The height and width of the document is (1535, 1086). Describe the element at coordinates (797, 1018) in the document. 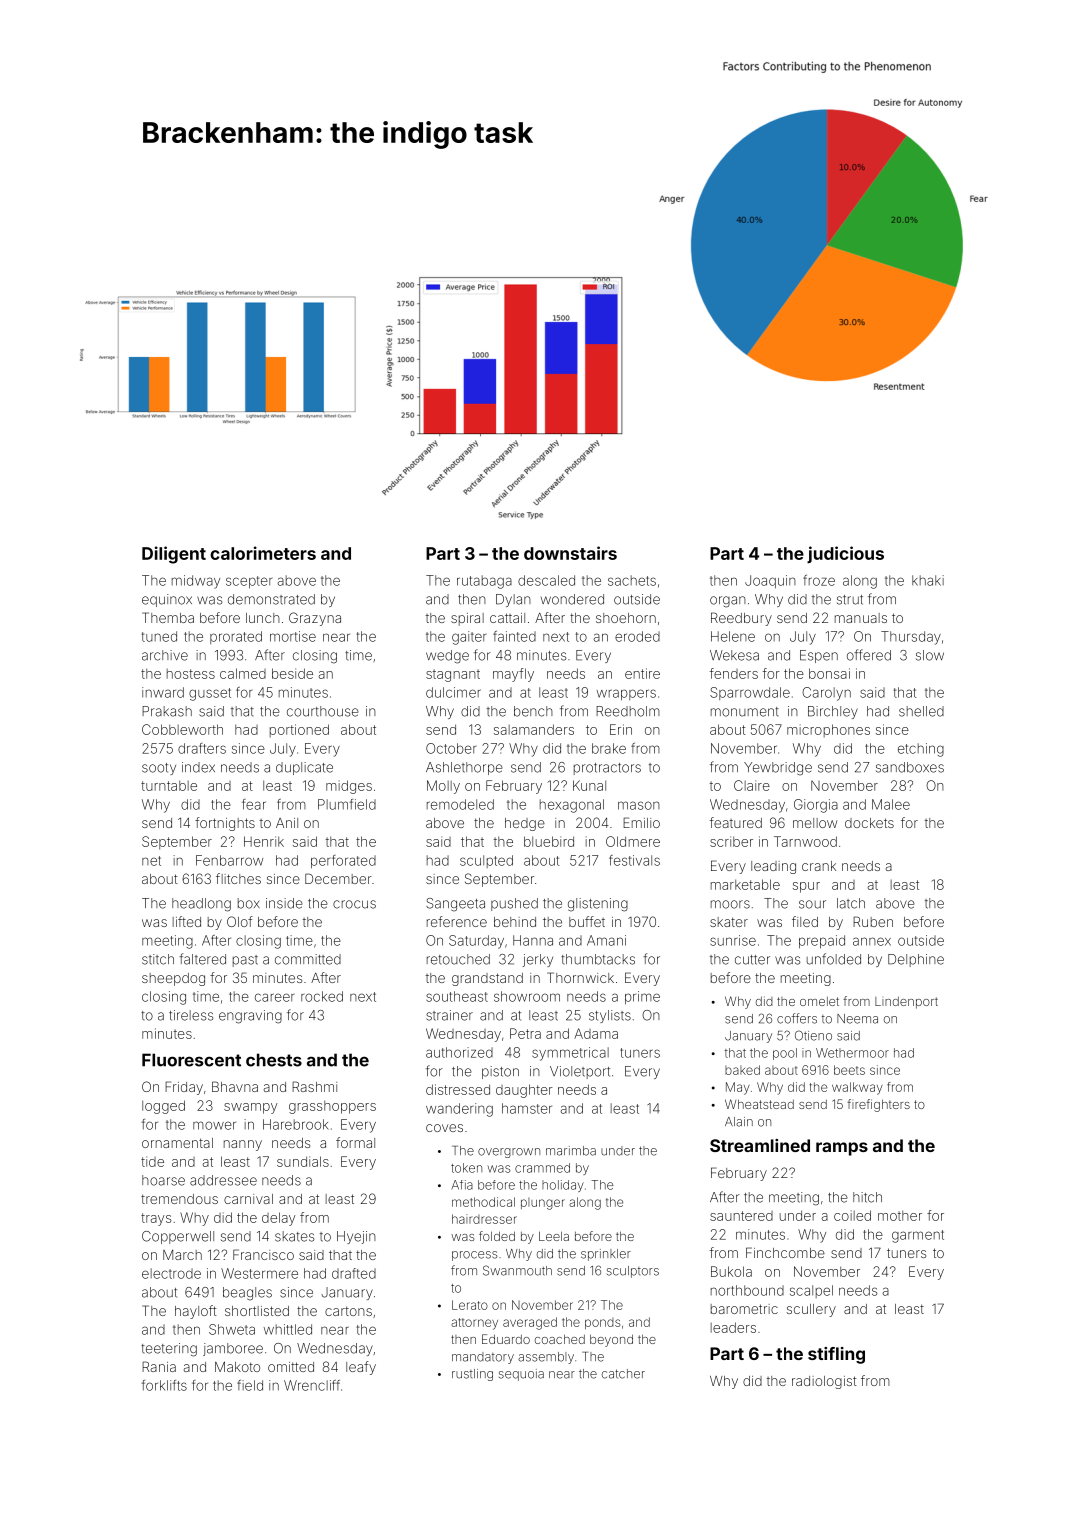

I see `coffers` at that location.
